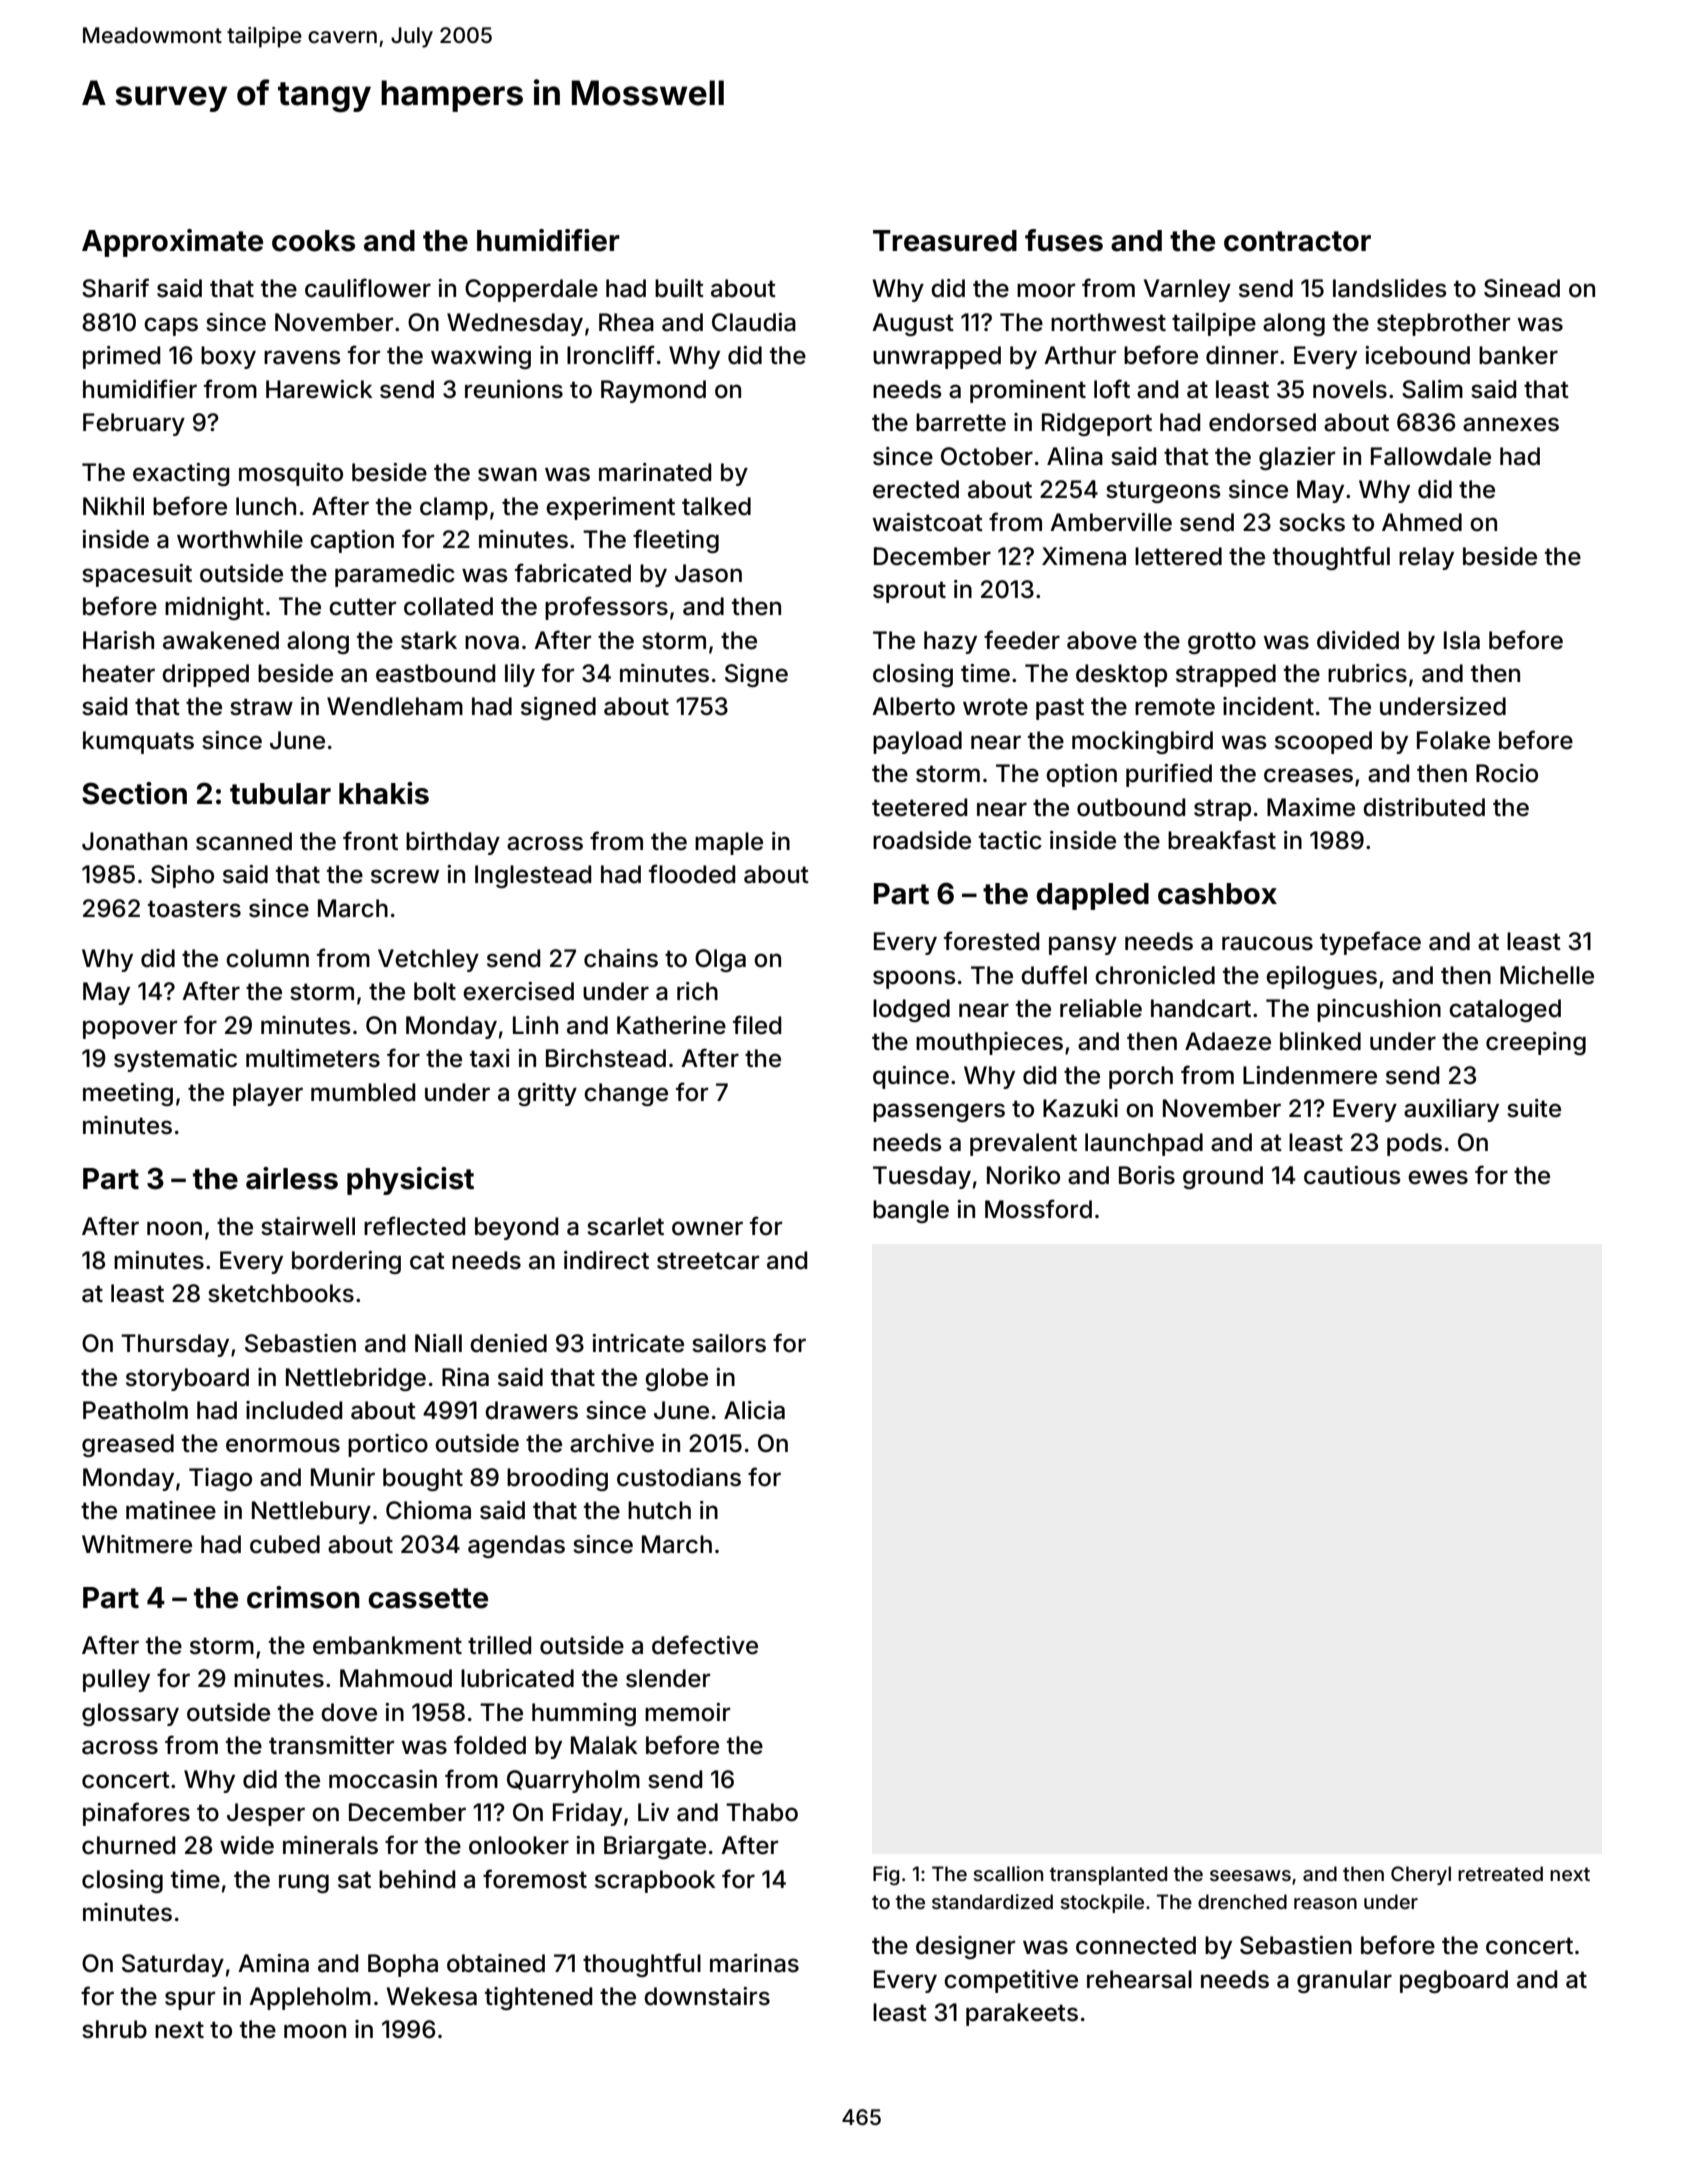  I want to click on auxiliary, so click(1451, 1110).
